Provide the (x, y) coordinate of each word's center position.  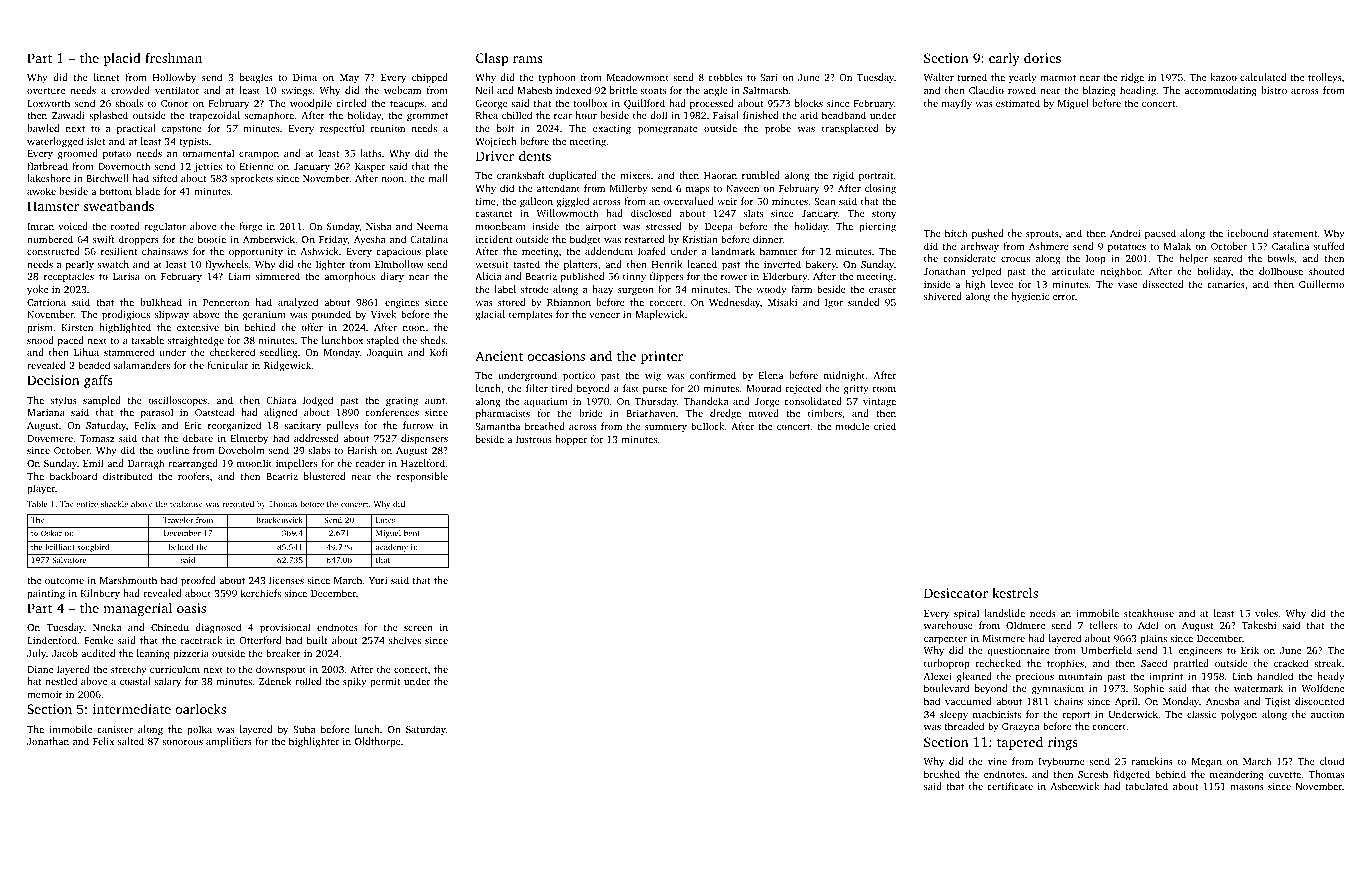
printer (662, 357)
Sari (769, 77)
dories (1042, 58)
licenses (286, 580)
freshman (173, 57)
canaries (1226, 284)
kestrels (1015, 593)
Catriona (46, 302)
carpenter (945, 640)
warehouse (948, 625)
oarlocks (200, 708)
